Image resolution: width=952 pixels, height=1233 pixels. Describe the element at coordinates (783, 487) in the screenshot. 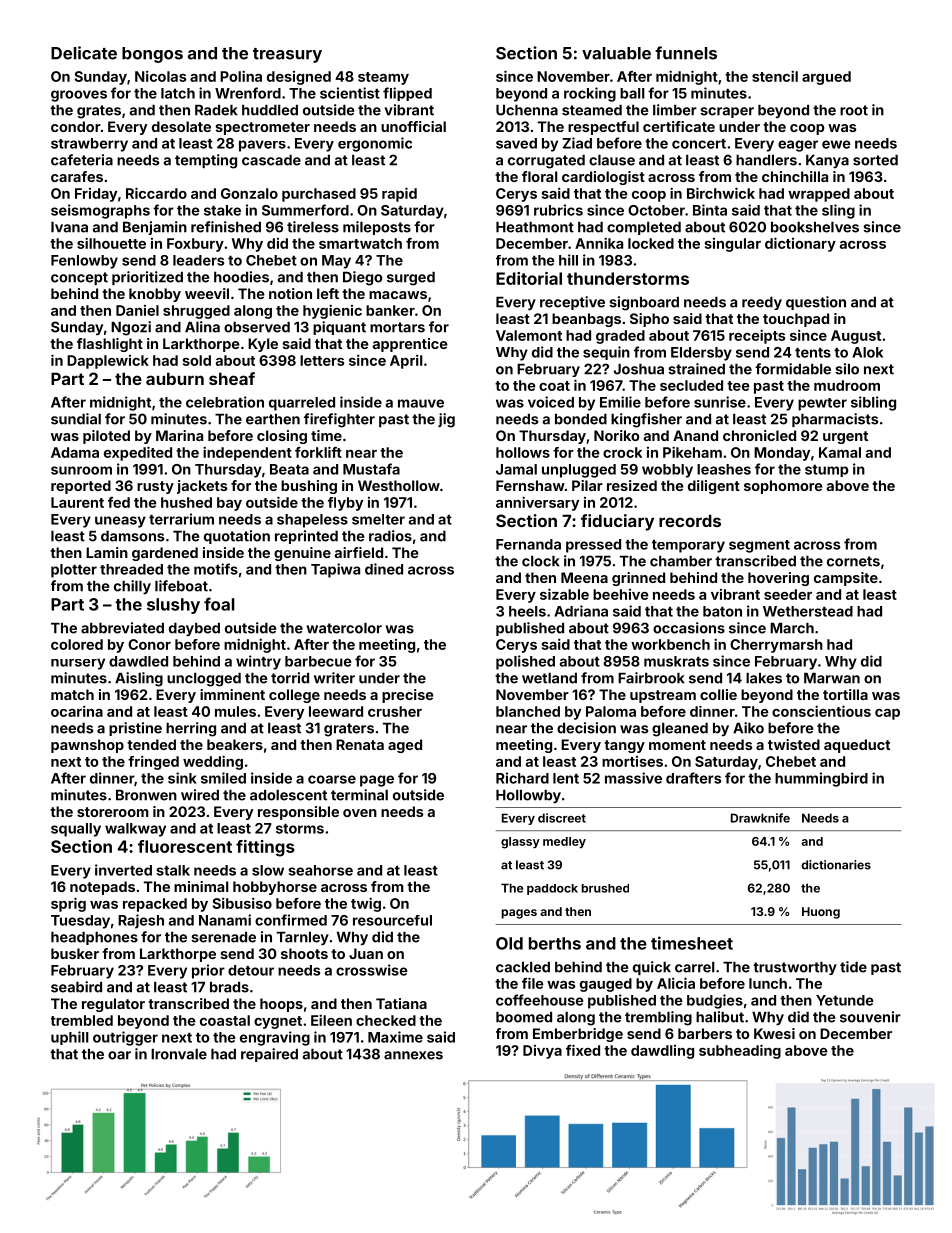

I see `sophomore` at that location.
